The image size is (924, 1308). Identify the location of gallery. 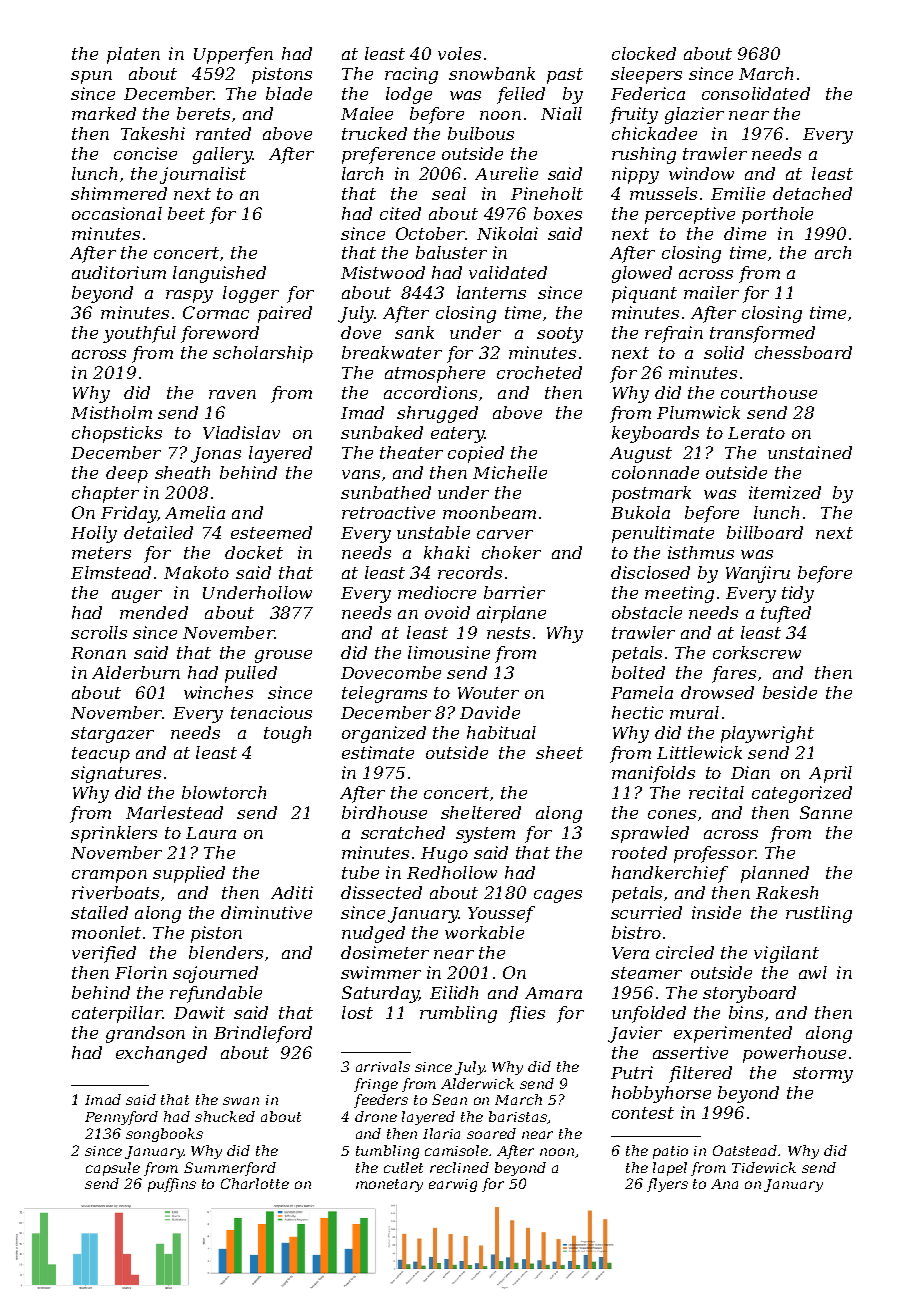
(222, 155).
